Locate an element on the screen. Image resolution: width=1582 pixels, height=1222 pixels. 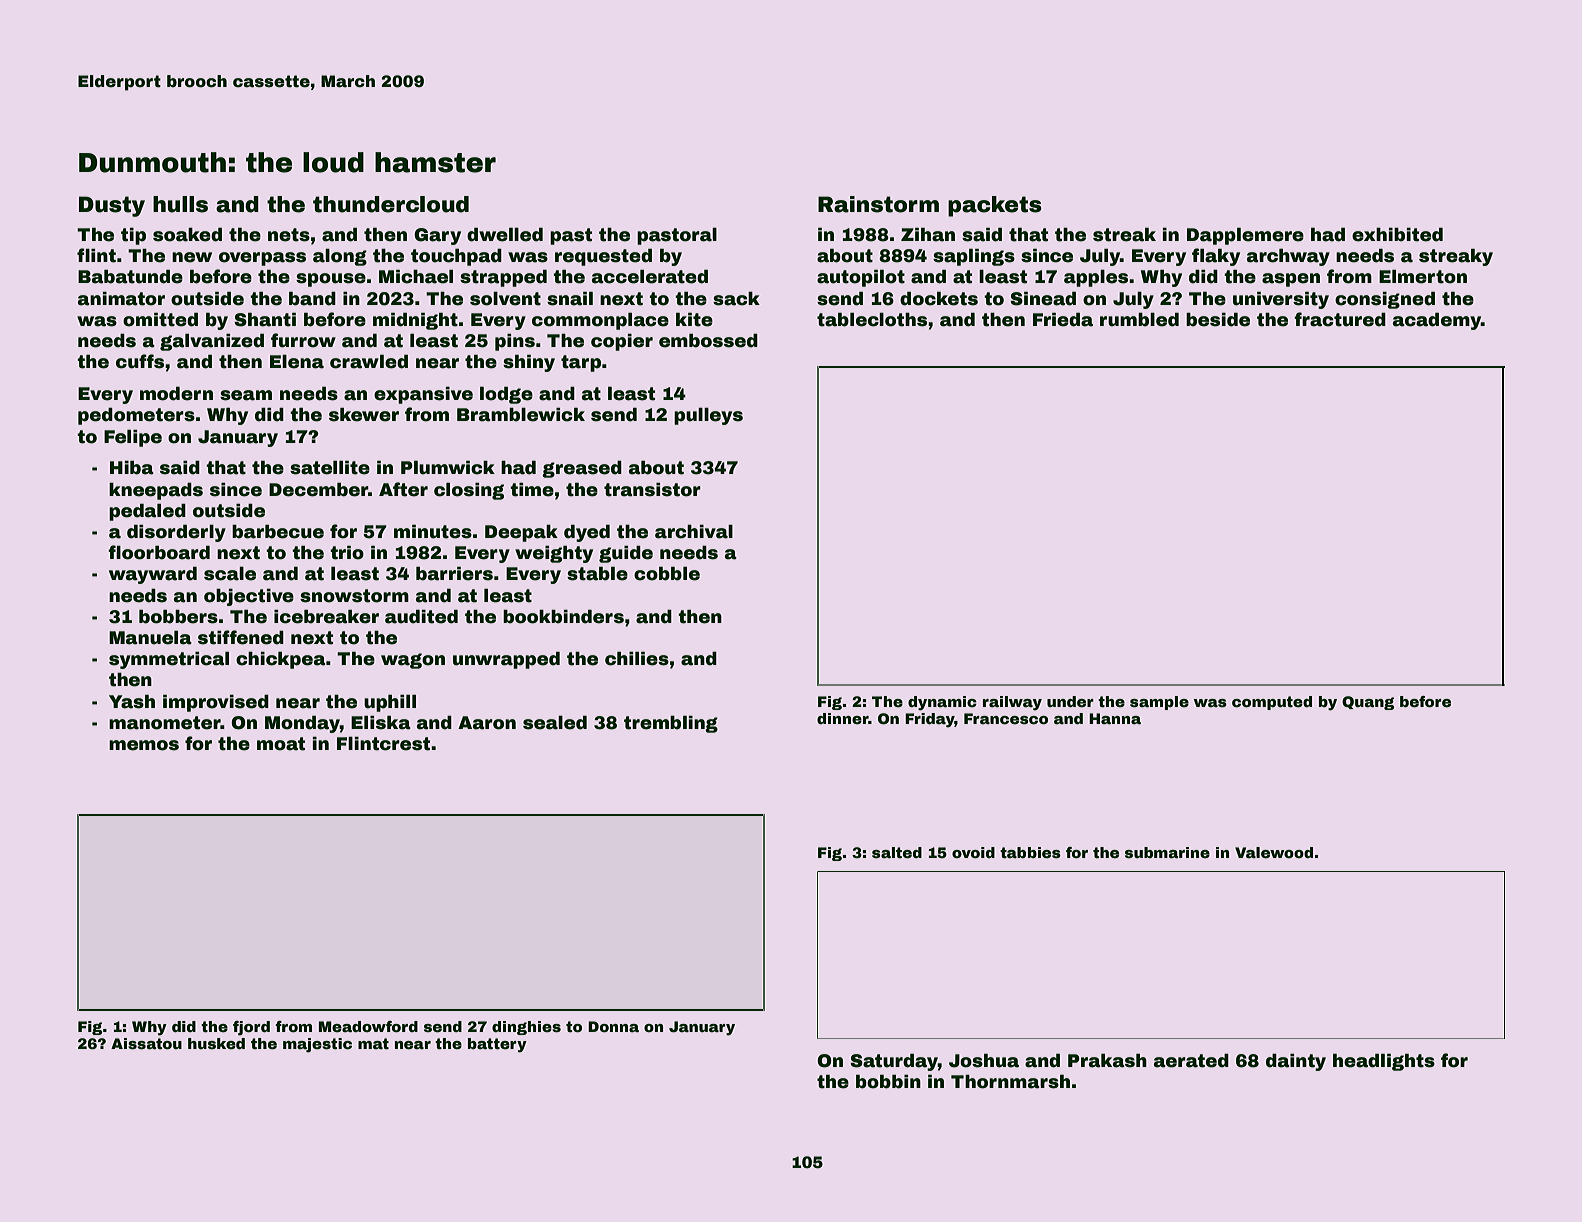
floorboard is located at coordinates (159, 552).
